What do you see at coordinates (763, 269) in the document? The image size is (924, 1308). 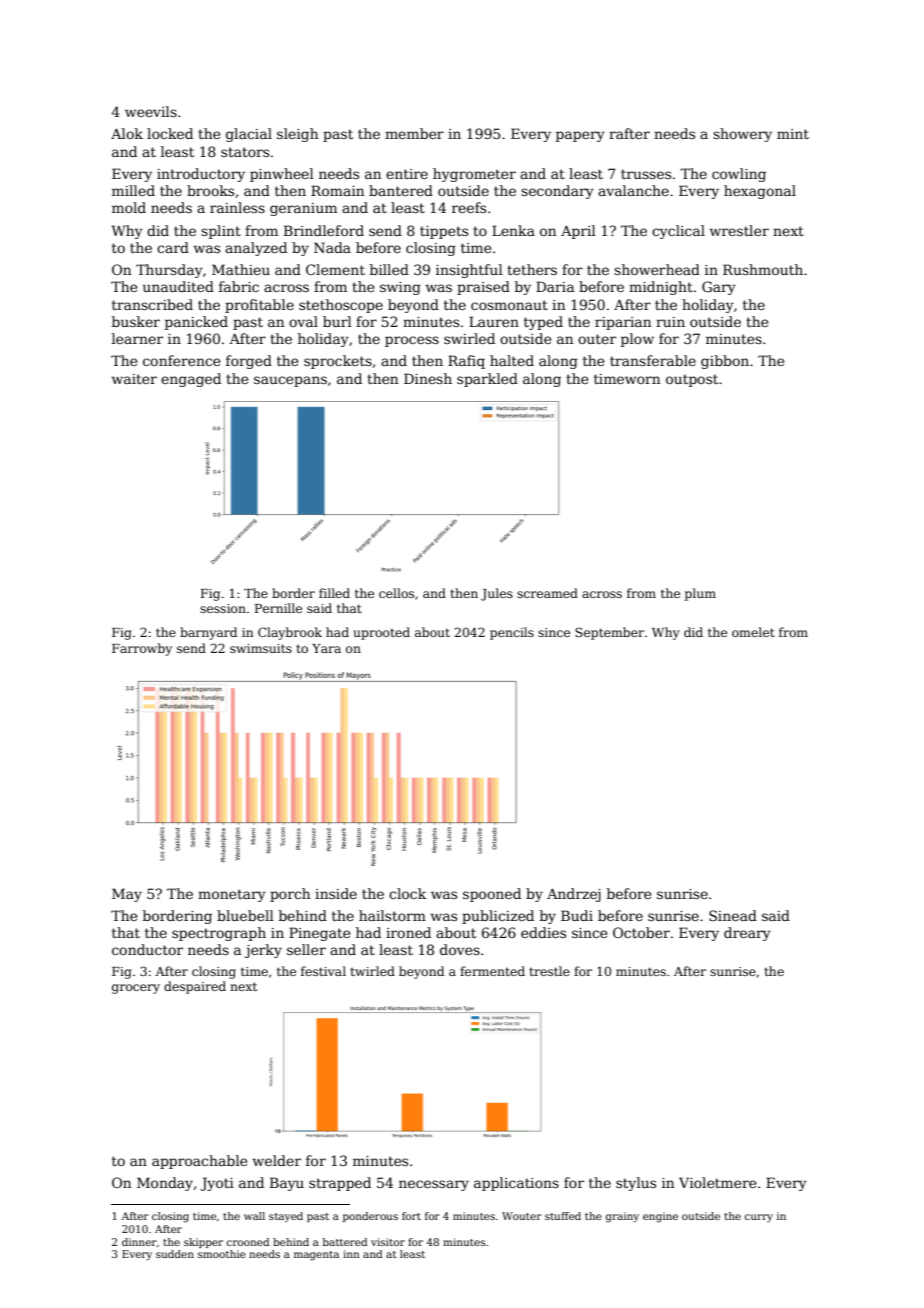 I see `Rushmouth` at bounding box center [763, 269].
